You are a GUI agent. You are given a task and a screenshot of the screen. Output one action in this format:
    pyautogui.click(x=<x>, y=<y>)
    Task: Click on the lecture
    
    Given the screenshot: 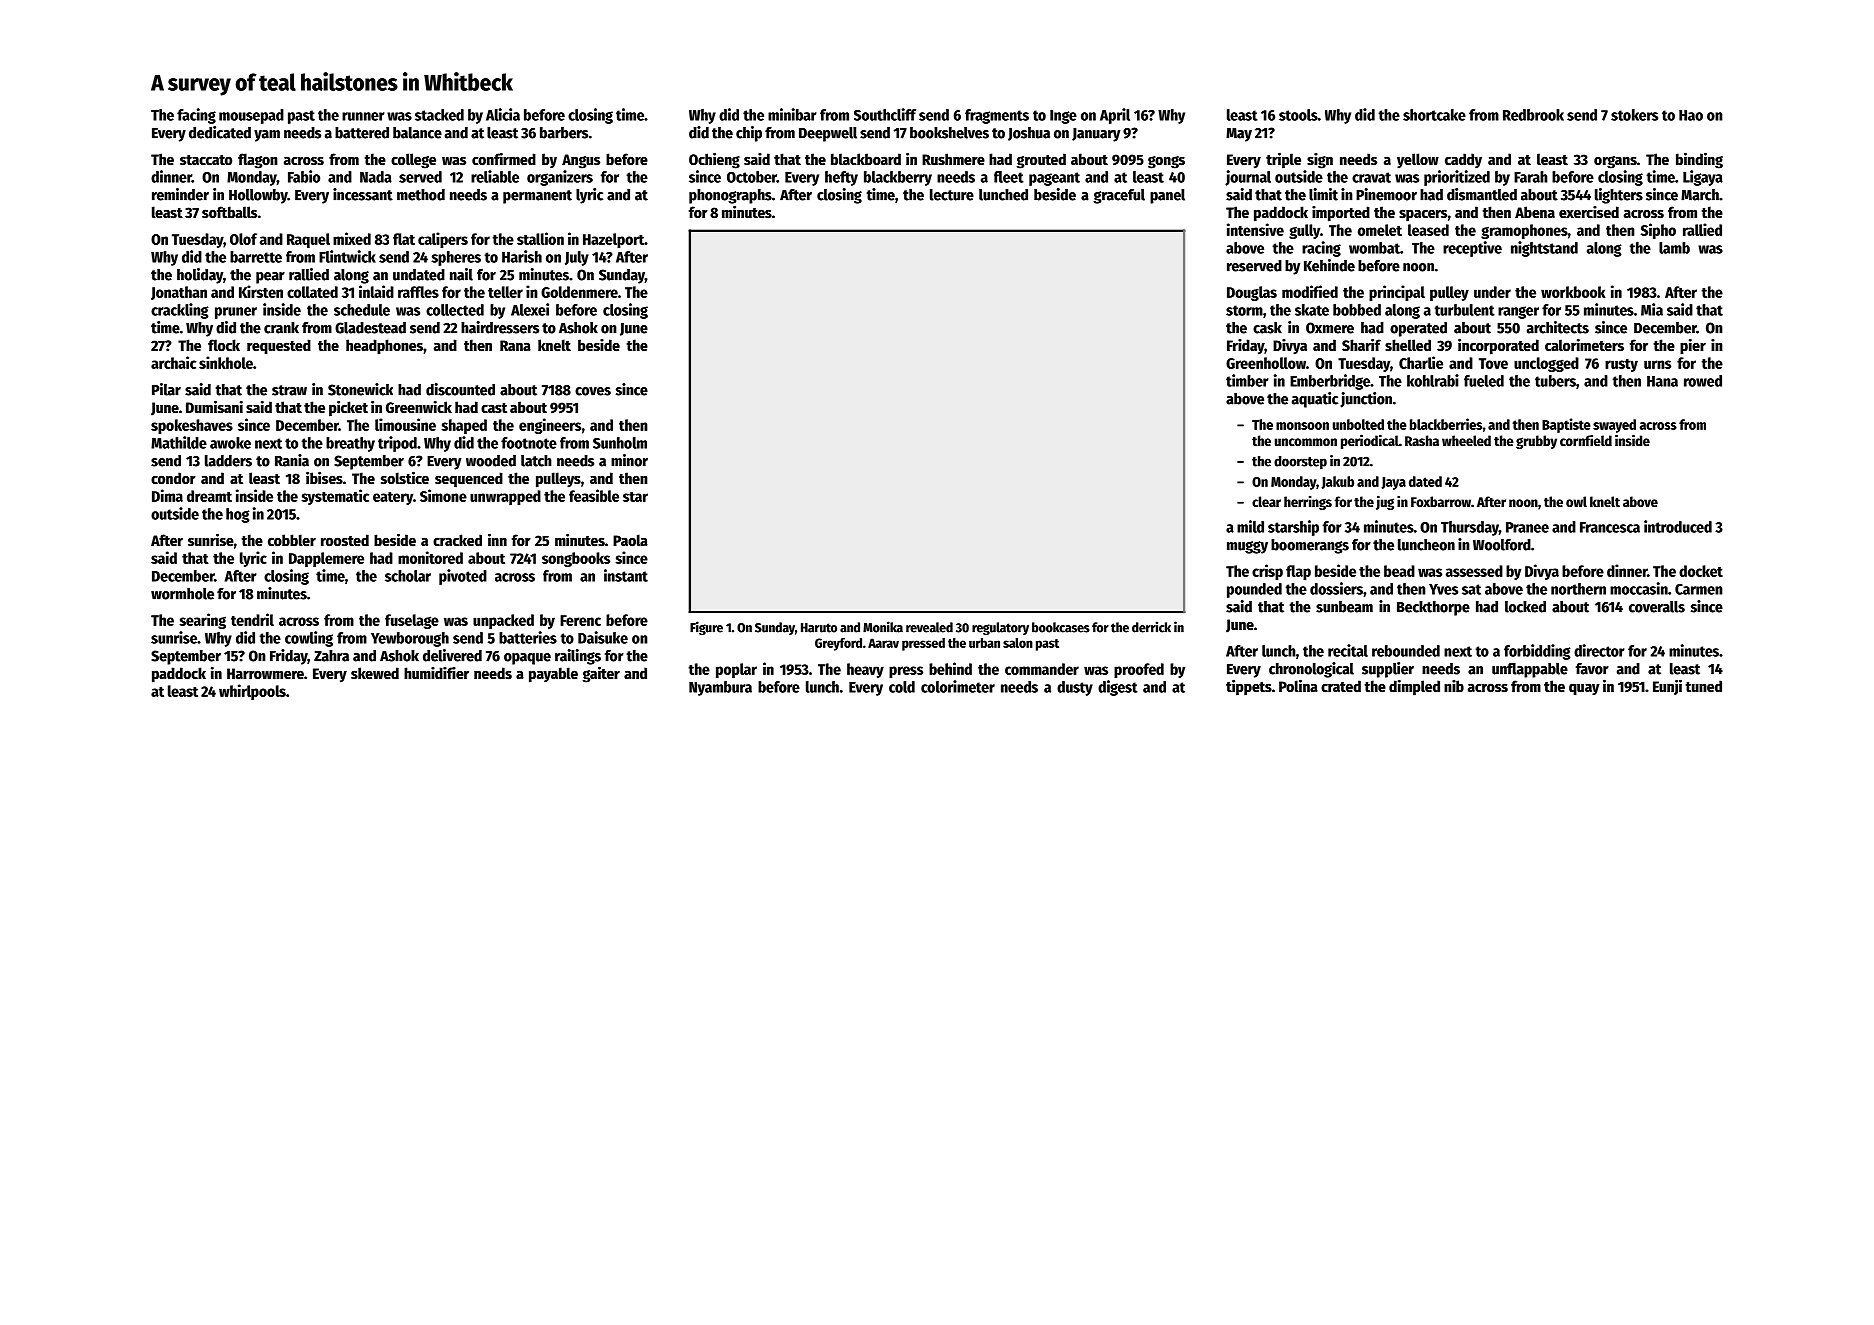 What is the action you would take?
    pyautogui.click(x=952, y=195)
